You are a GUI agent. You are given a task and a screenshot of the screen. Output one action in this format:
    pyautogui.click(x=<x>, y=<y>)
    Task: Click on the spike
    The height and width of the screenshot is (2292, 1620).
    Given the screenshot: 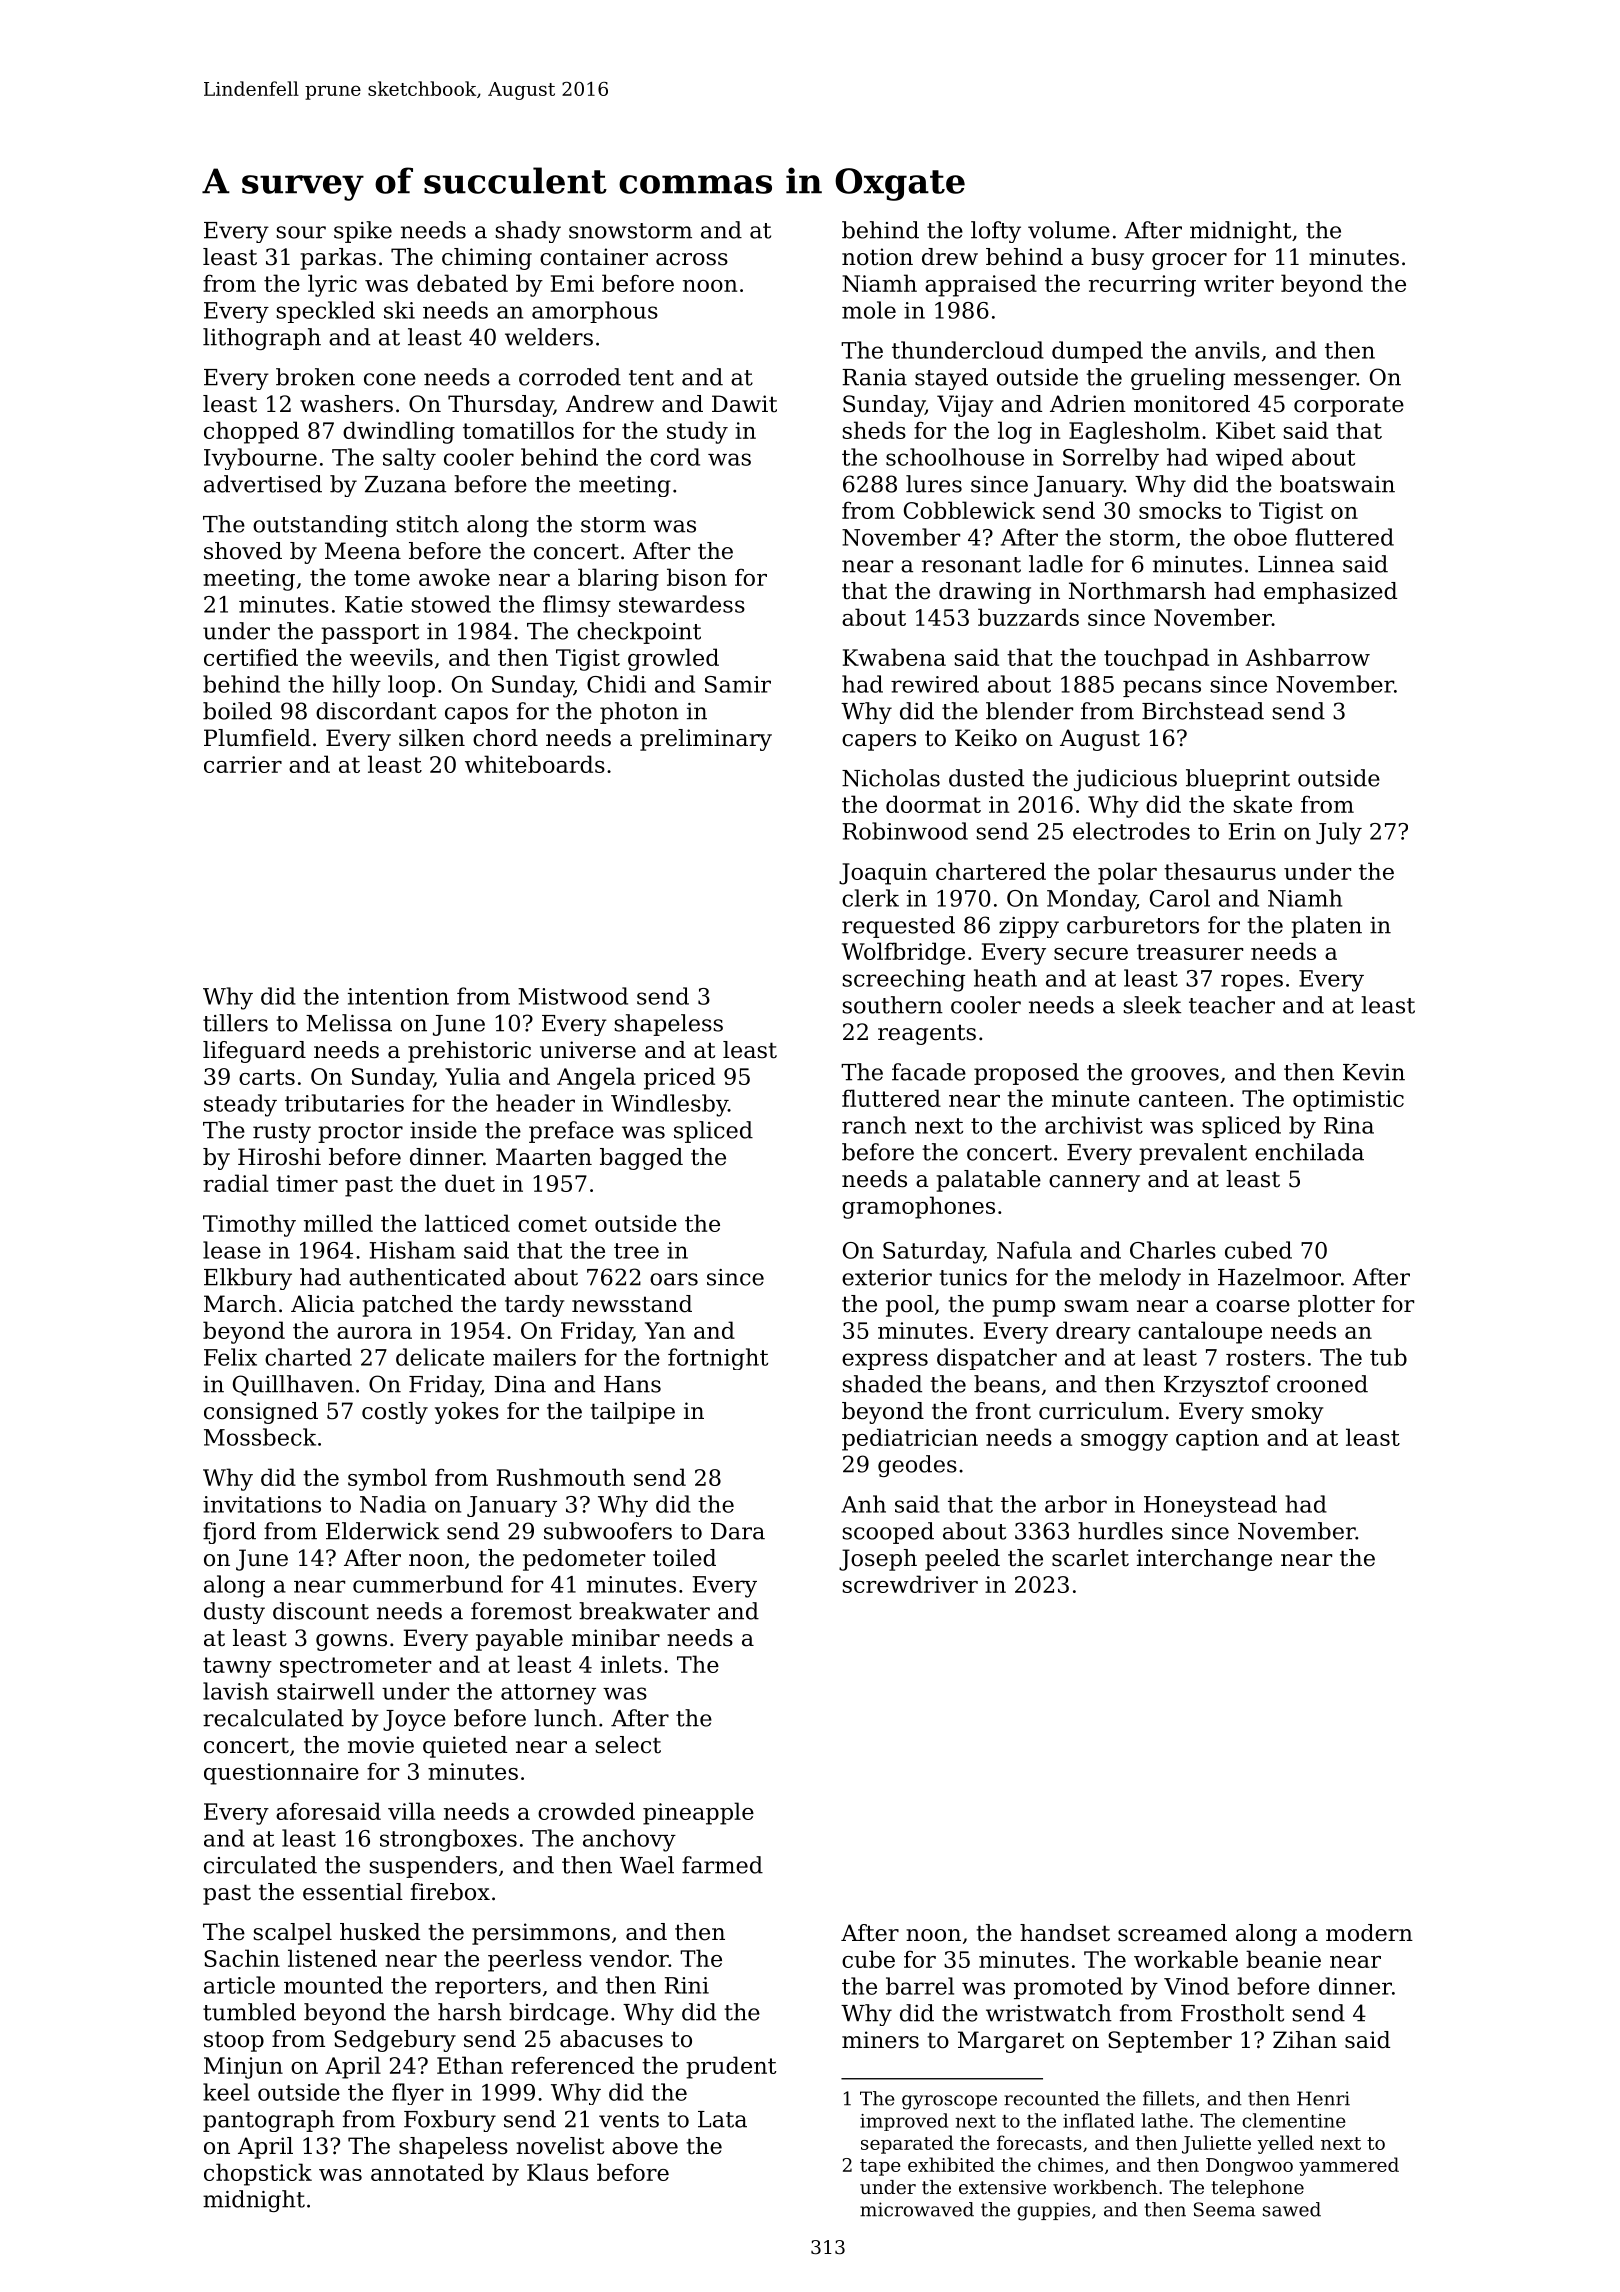 What is the action you would take?
    pyautogui.click(x=363, y=232)
